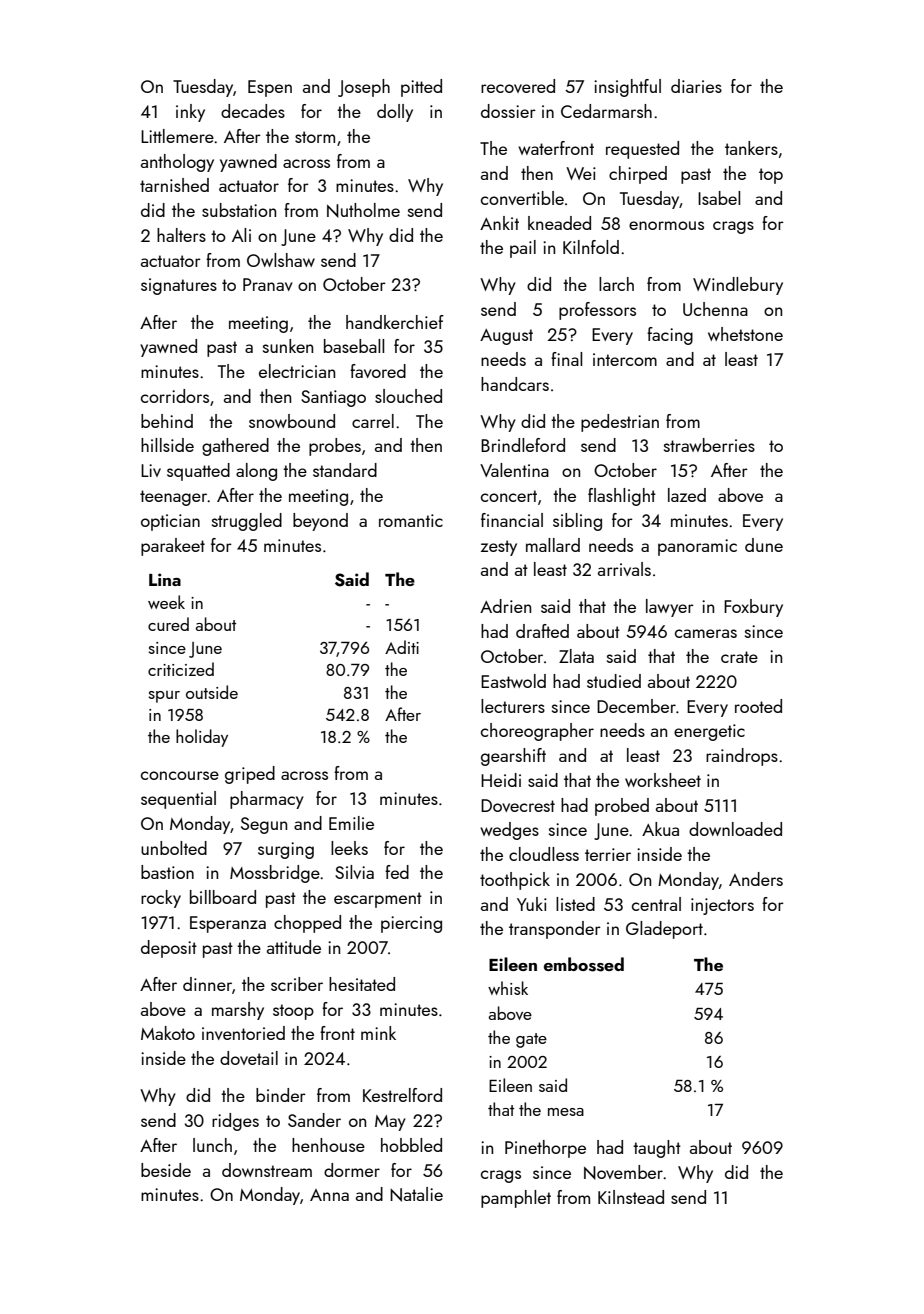 The height and width of the image is (1314, 924). What do you see at coordinates (709, 732) in the image?
I see `energetic` at bounding box center [709, 732].
